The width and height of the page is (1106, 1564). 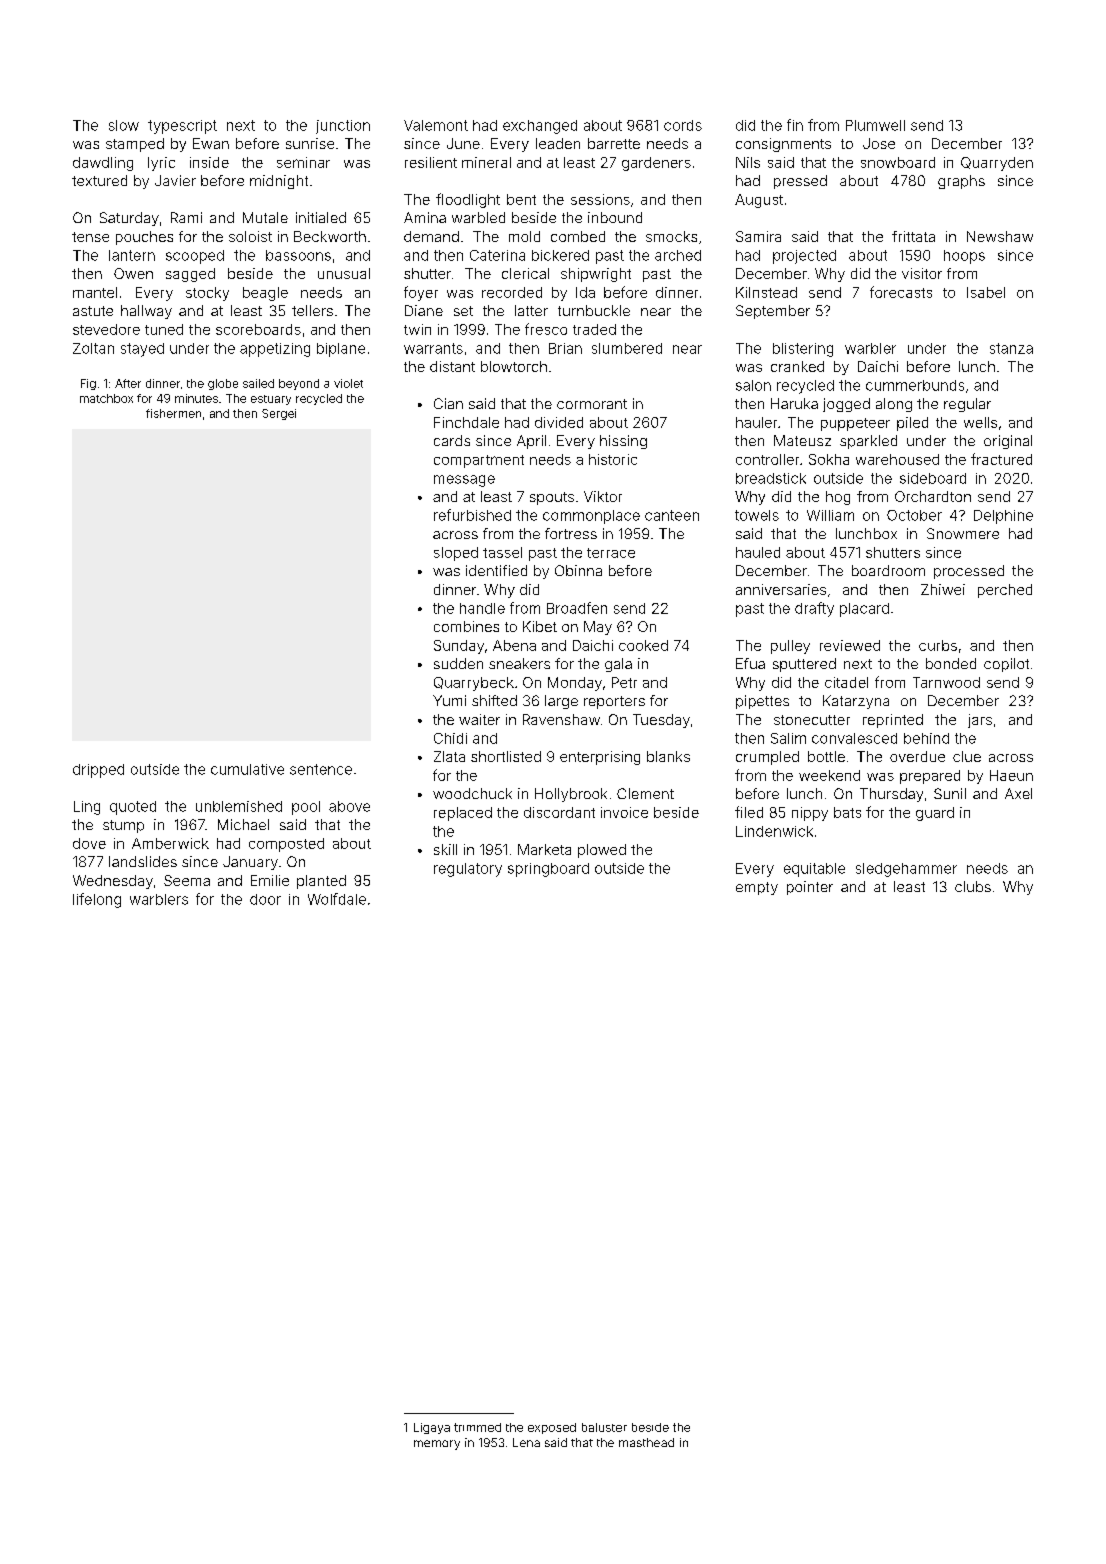 What do you see at coordinates (494, 700) in the page?
I see `shifted` at bounding box center [494, 700].
